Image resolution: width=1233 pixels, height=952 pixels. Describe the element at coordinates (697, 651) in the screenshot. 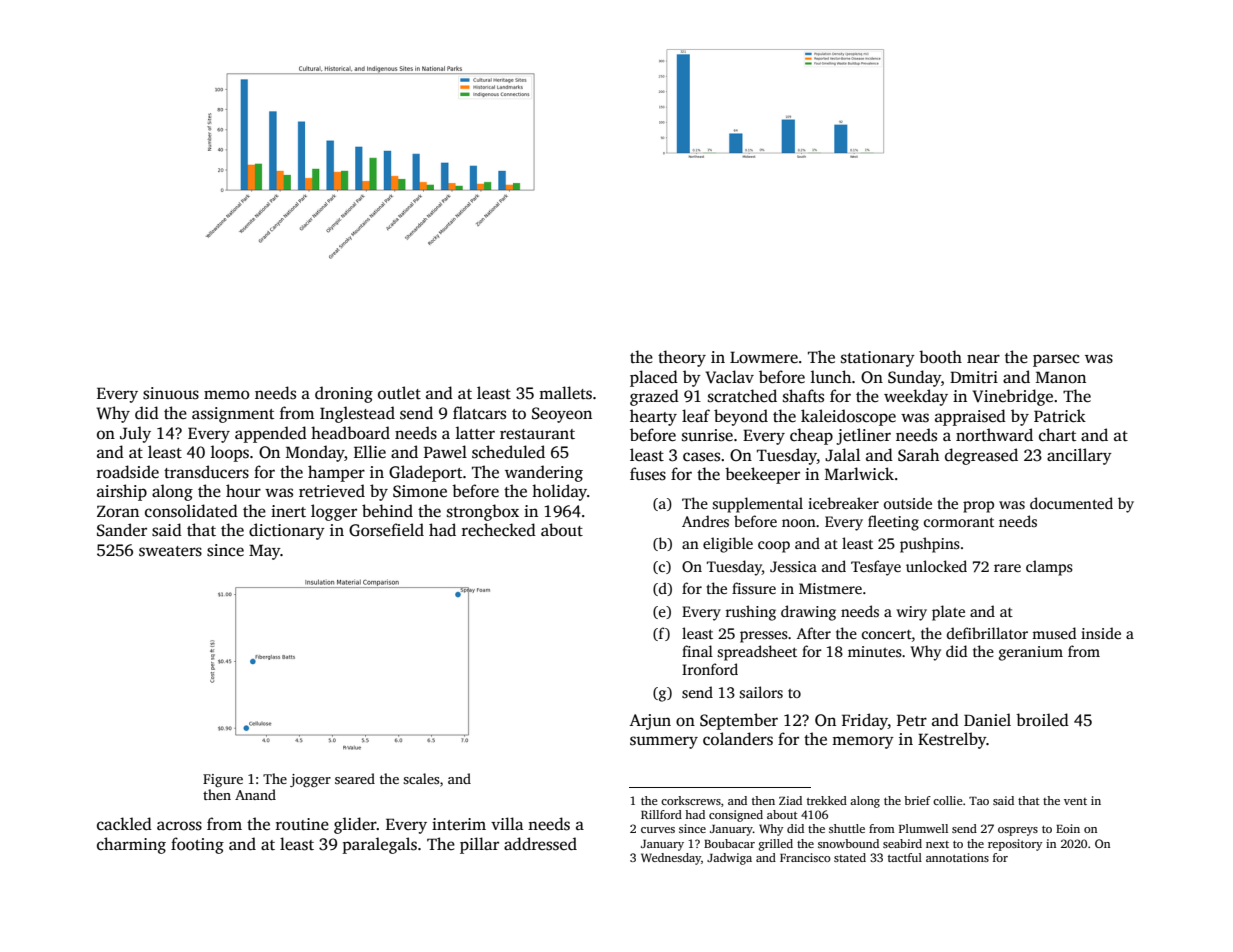

I see `final` at that location.
